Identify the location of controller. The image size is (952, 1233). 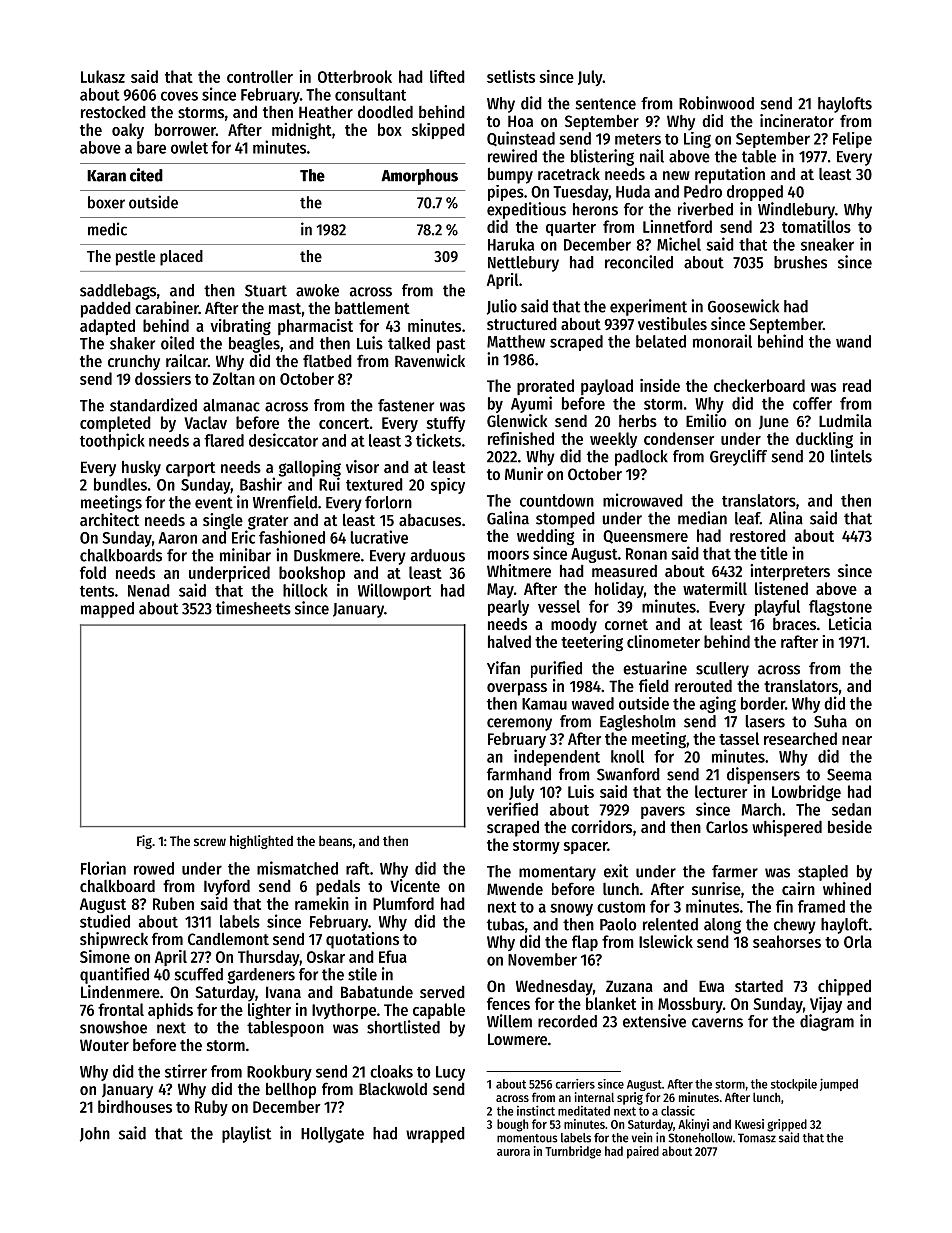
(260, 76).
